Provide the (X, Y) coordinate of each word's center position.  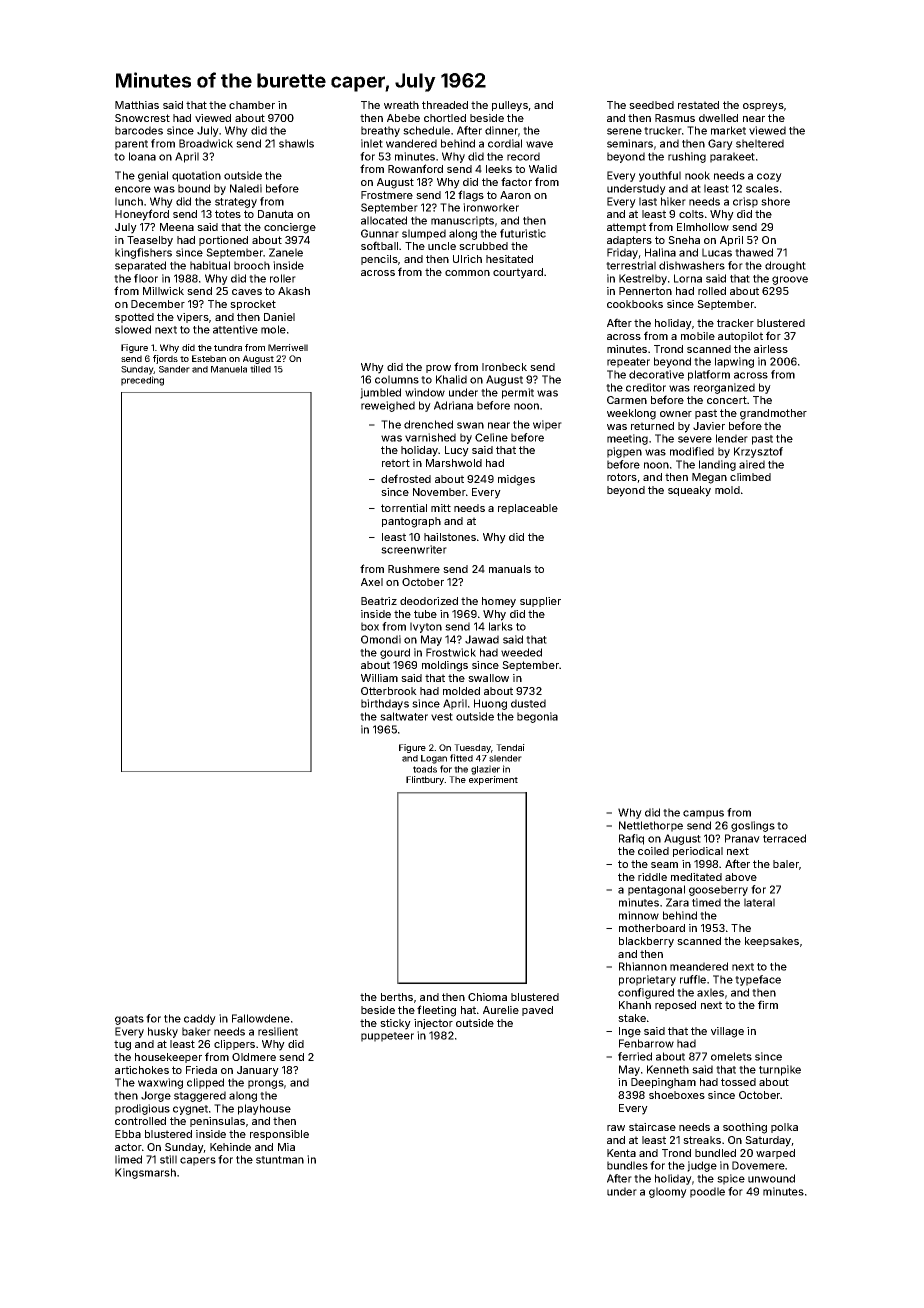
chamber (252, 105)
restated (698, 105)
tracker (735, 323)
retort (396, 463)
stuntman (280, 1160)
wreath (401, 105)
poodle (707, 1192)
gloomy (668, 1192)
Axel (372, 582)
